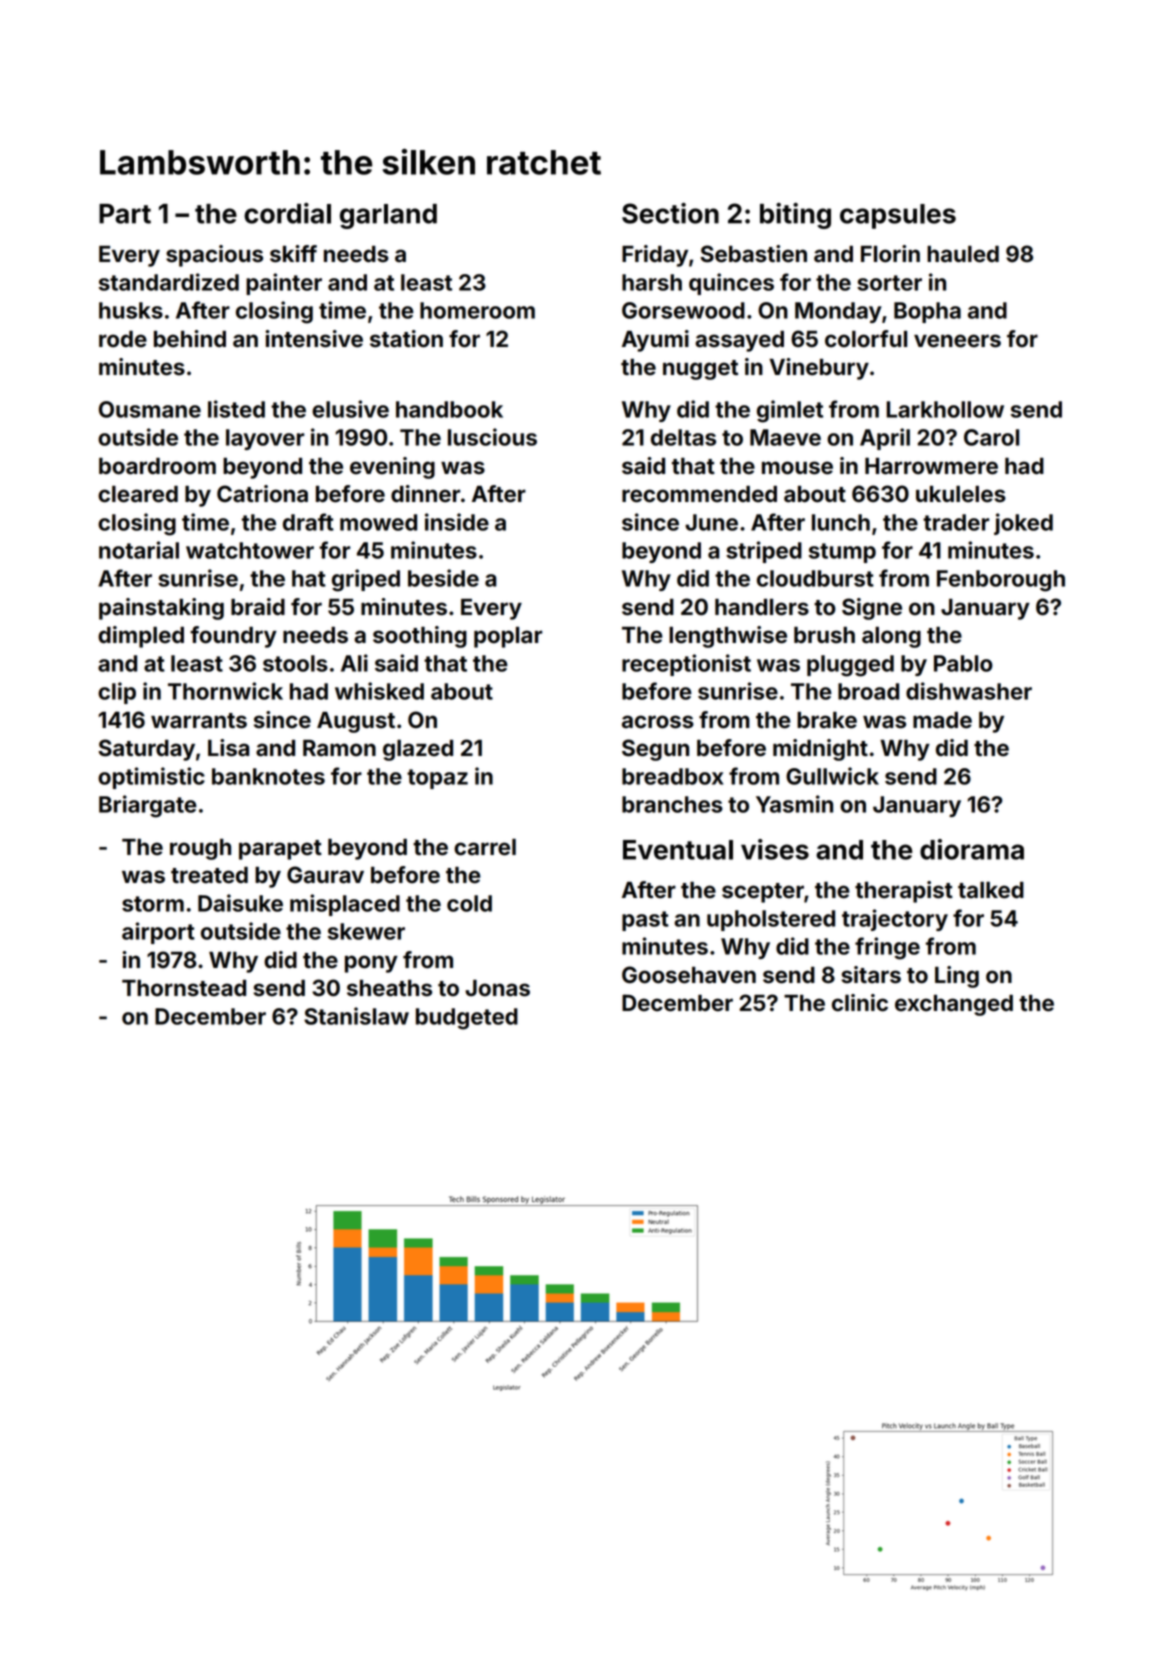 This page has height=1654, width=1165. Describe the element at coordinates (150, 409) in the page. I see `Ousmane` at that location.
